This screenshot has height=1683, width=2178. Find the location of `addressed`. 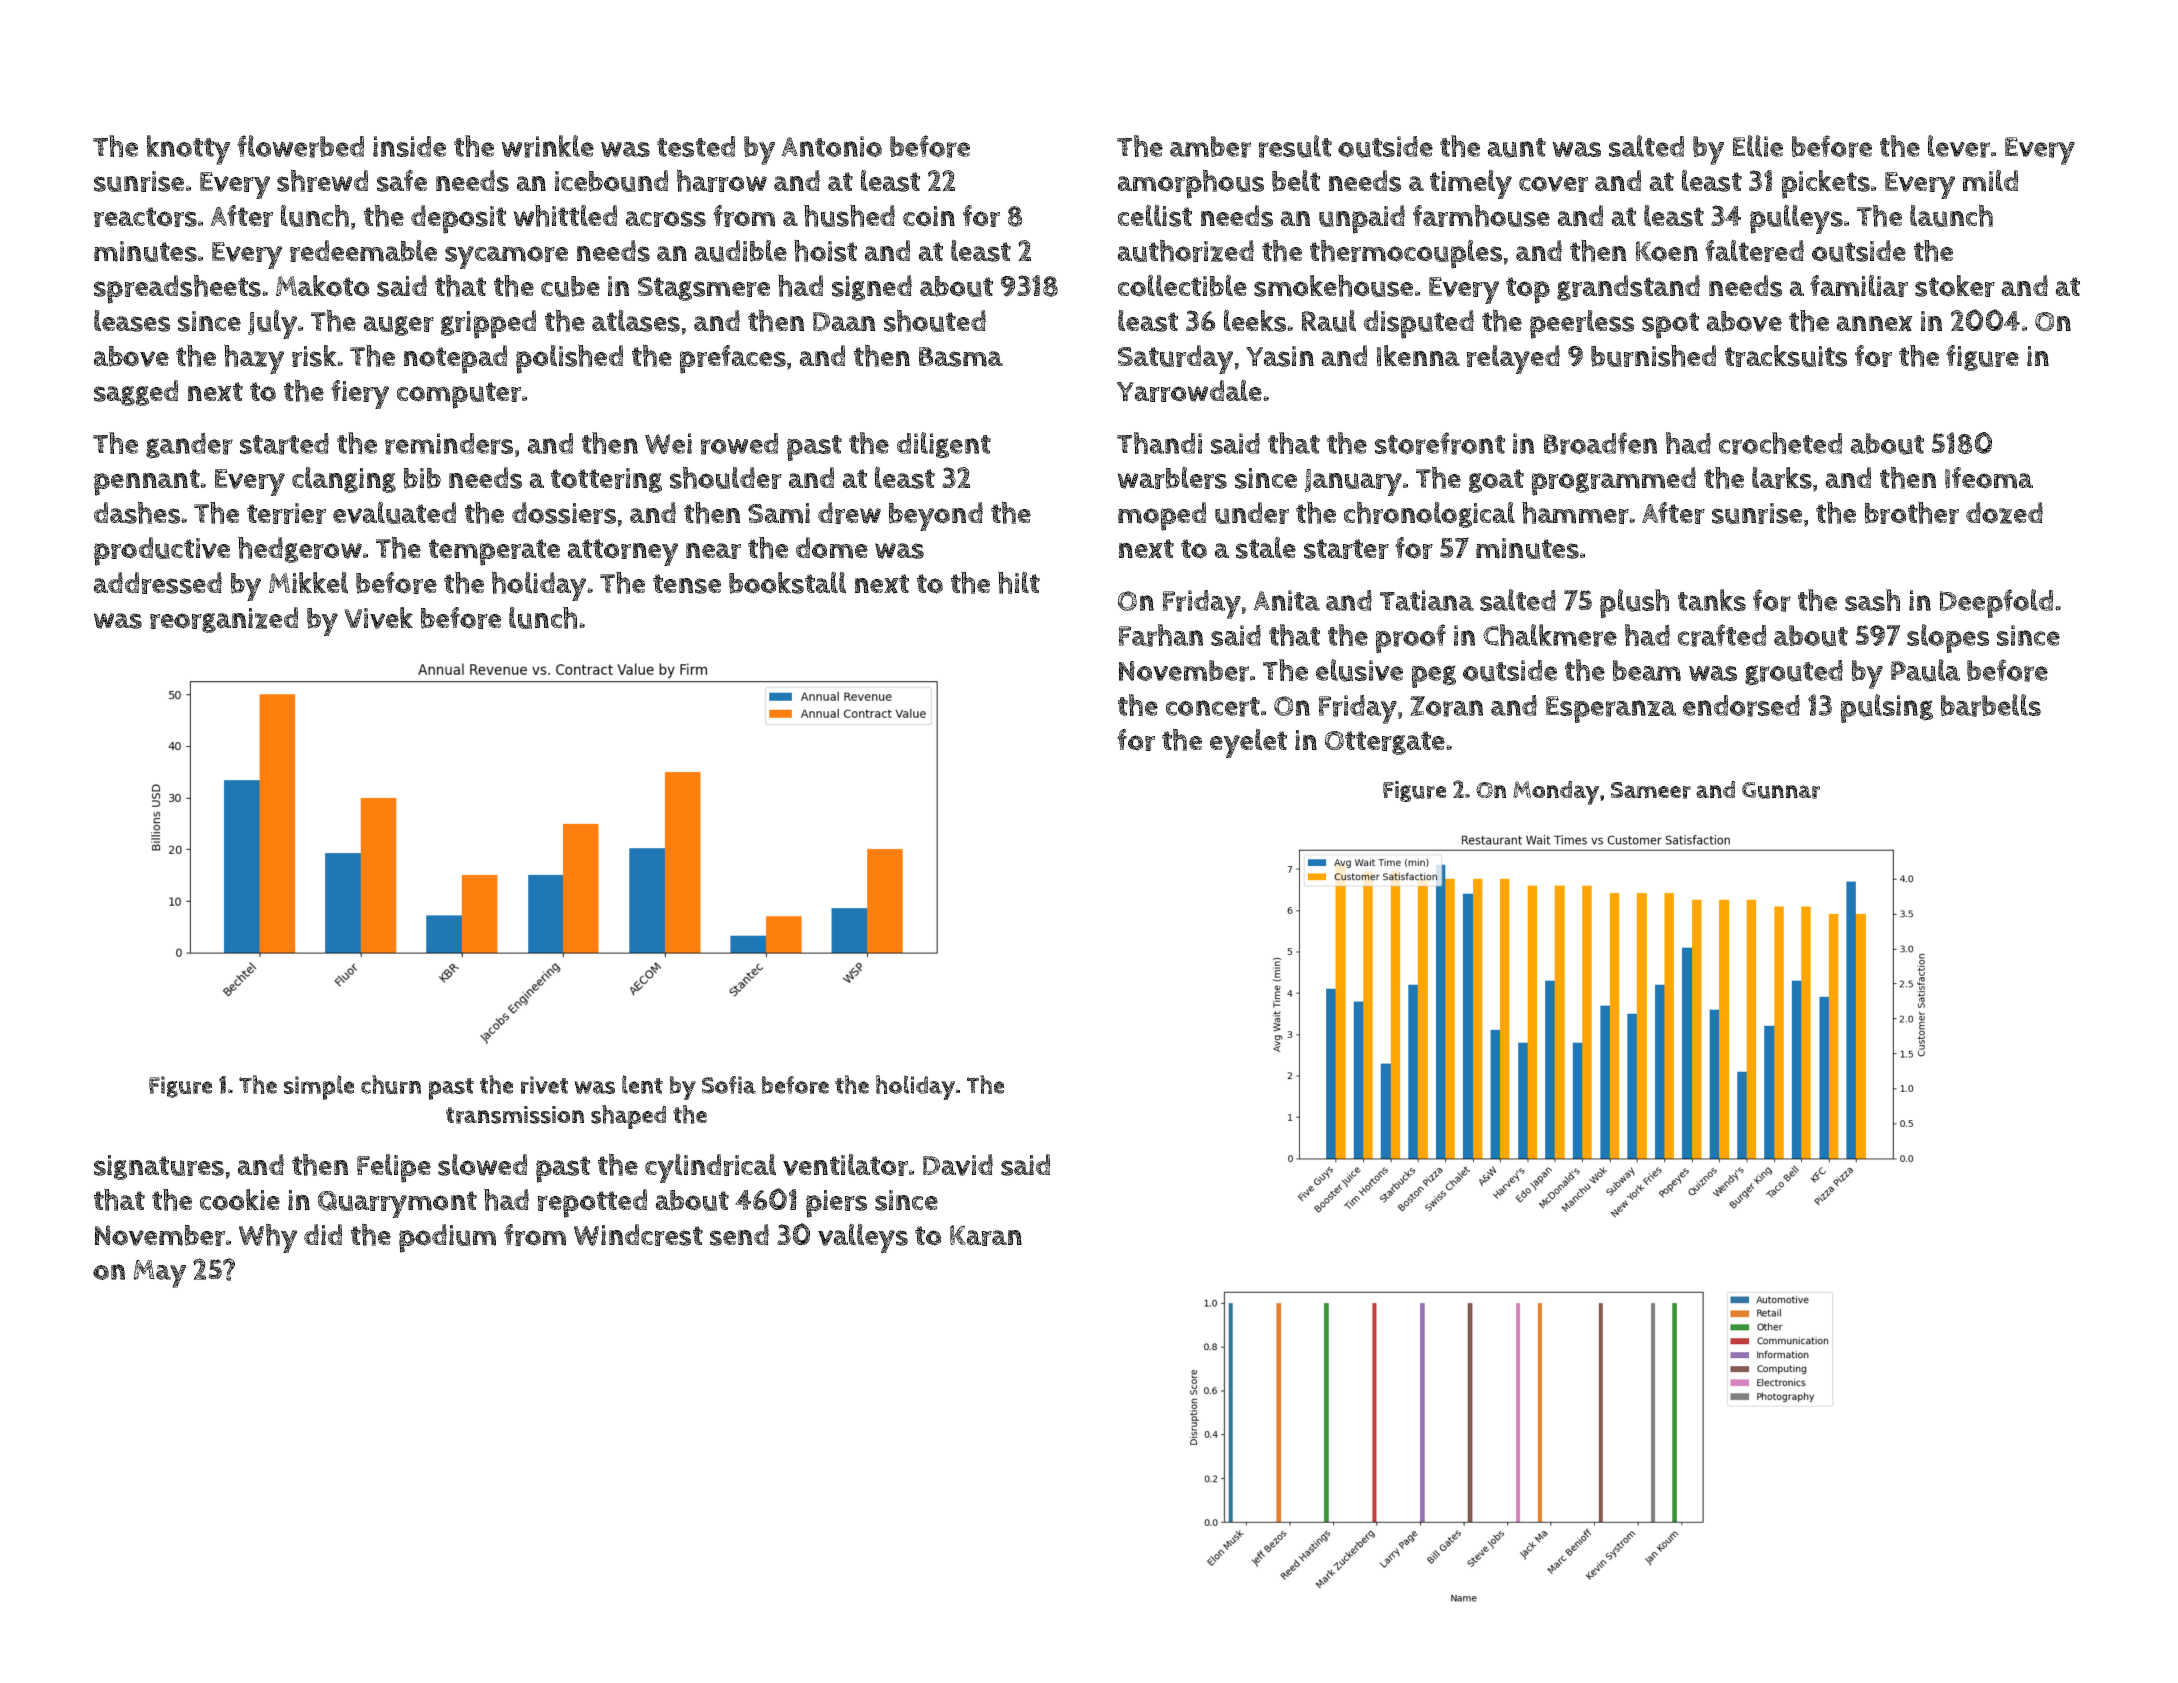

addressed is located at coordinates (157, 583).
